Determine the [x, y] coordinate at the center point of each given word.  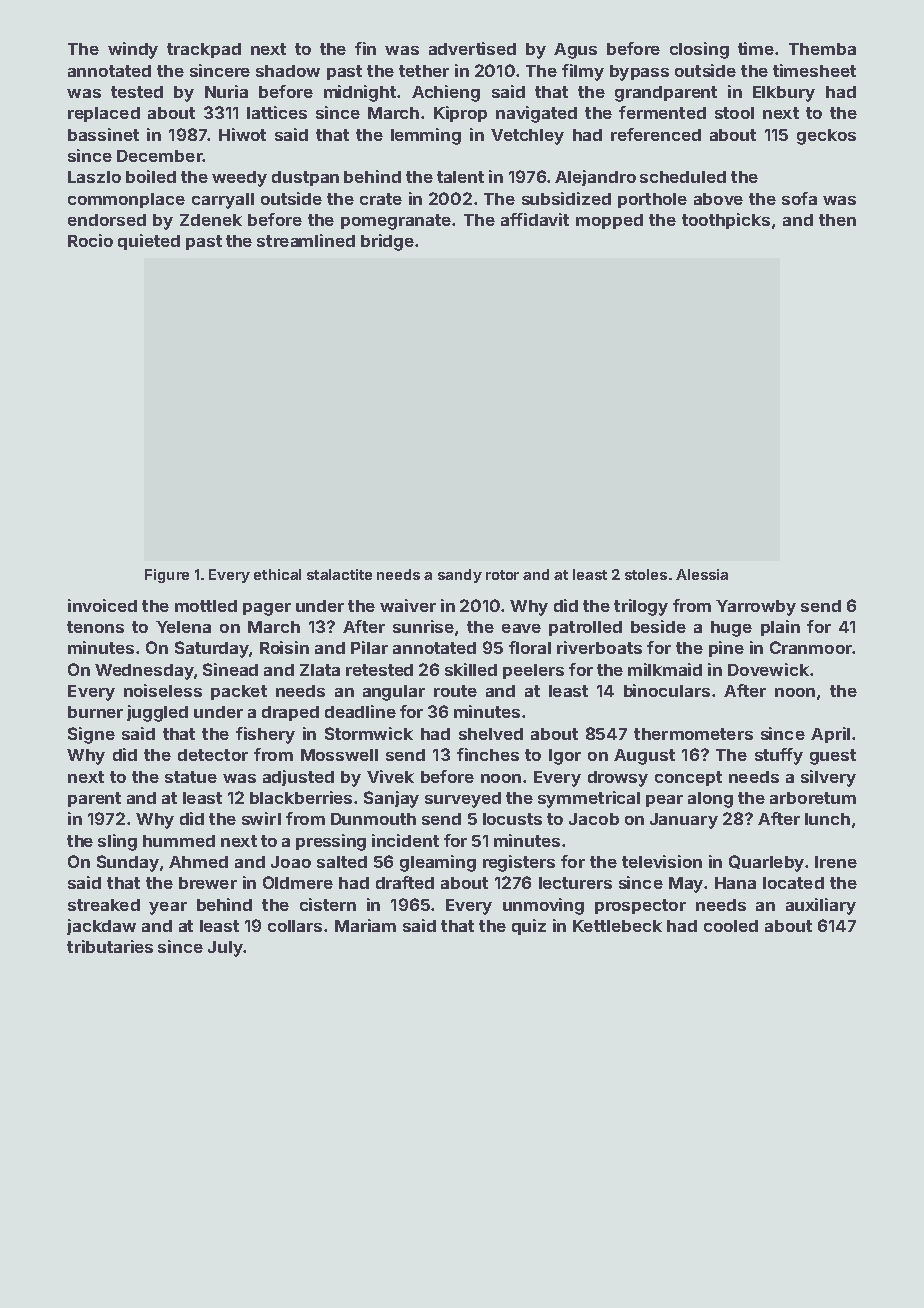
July [225, 949]
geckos [826, 137]
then [837, 220]
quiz [529, 927]
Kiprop [460, 114]
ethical [277, 574]
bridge [387, 242]
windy [133, 50]
